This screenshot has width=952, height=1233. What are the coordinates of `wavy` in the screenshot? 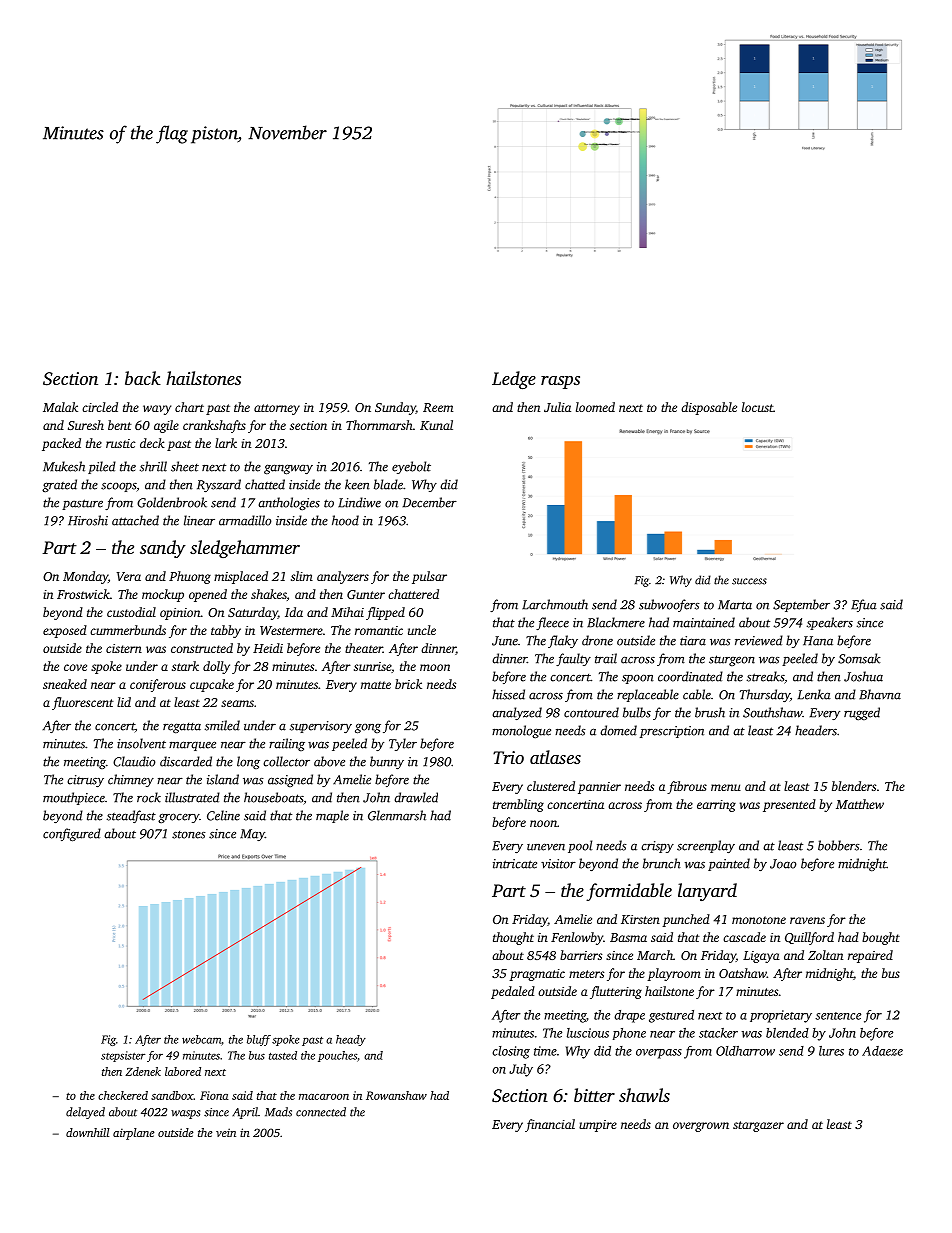 It's located at (157, 410).
